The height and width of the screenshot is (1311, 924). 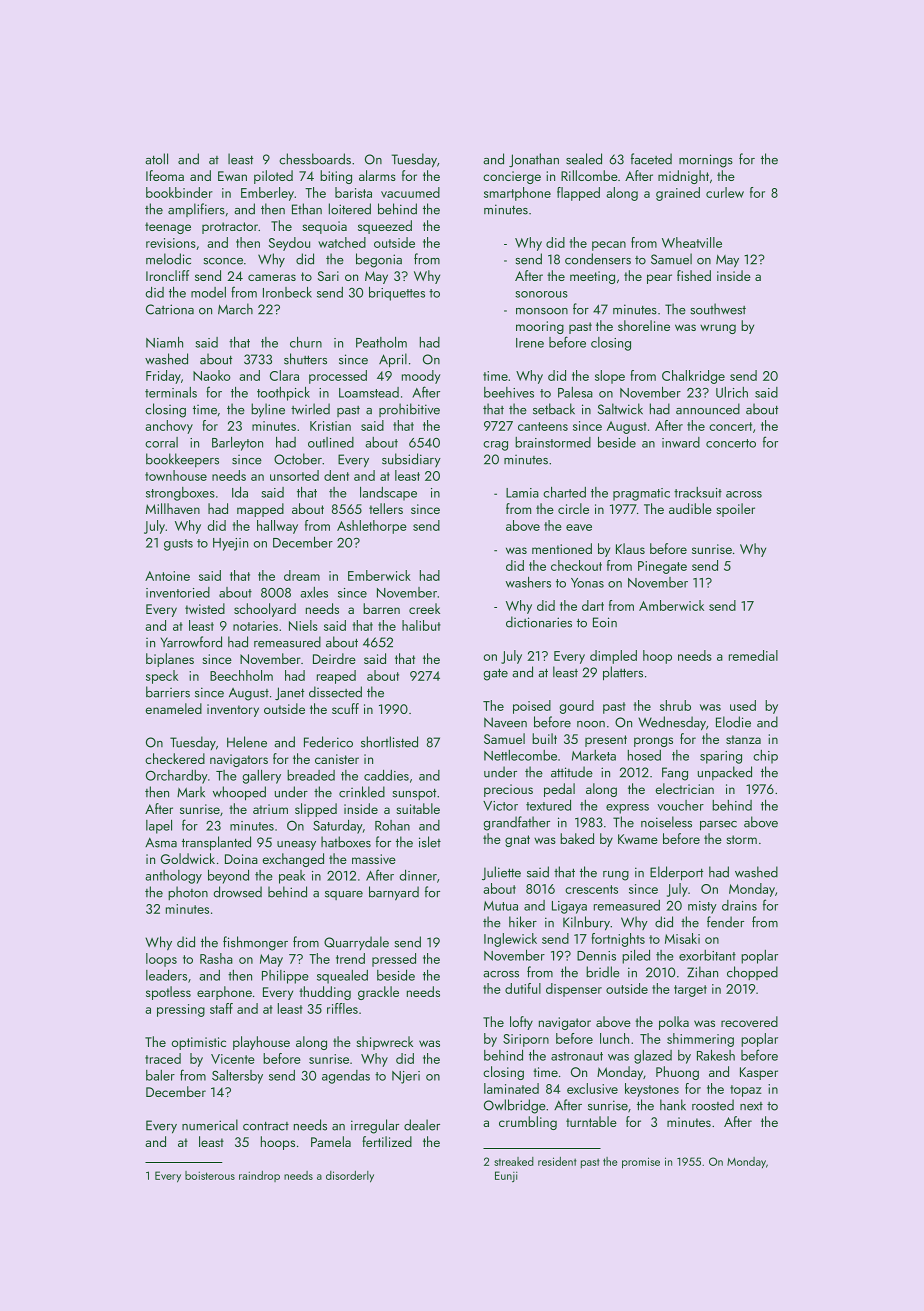 What do you see at coordinates (161, 960) in the screenshot?
I see `loops` at bounding box center [161, 960].
